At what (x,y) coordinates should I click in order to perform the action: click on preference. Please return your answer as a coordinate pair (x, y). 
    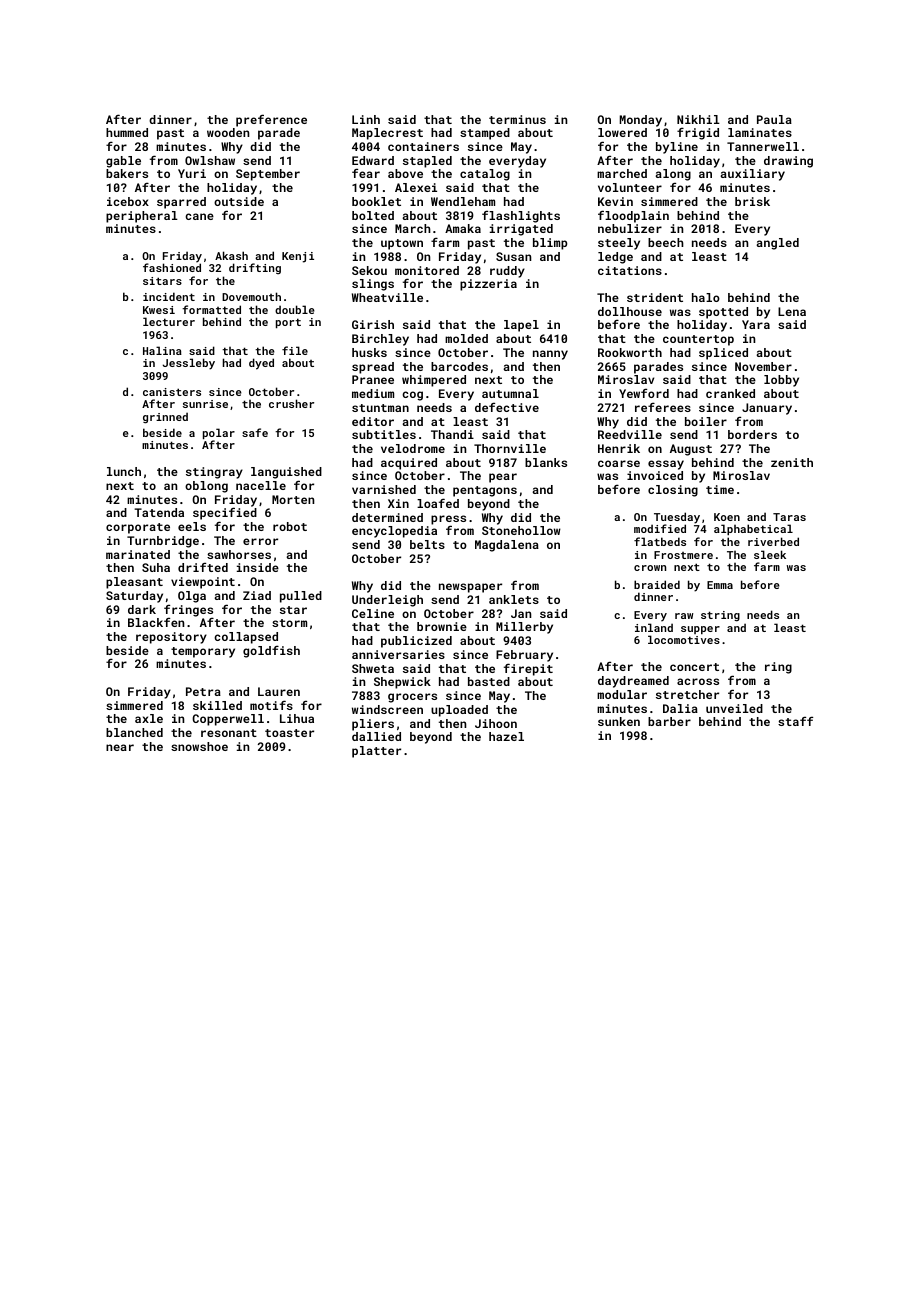
    Looking at the image, I should click on (271, 120).
